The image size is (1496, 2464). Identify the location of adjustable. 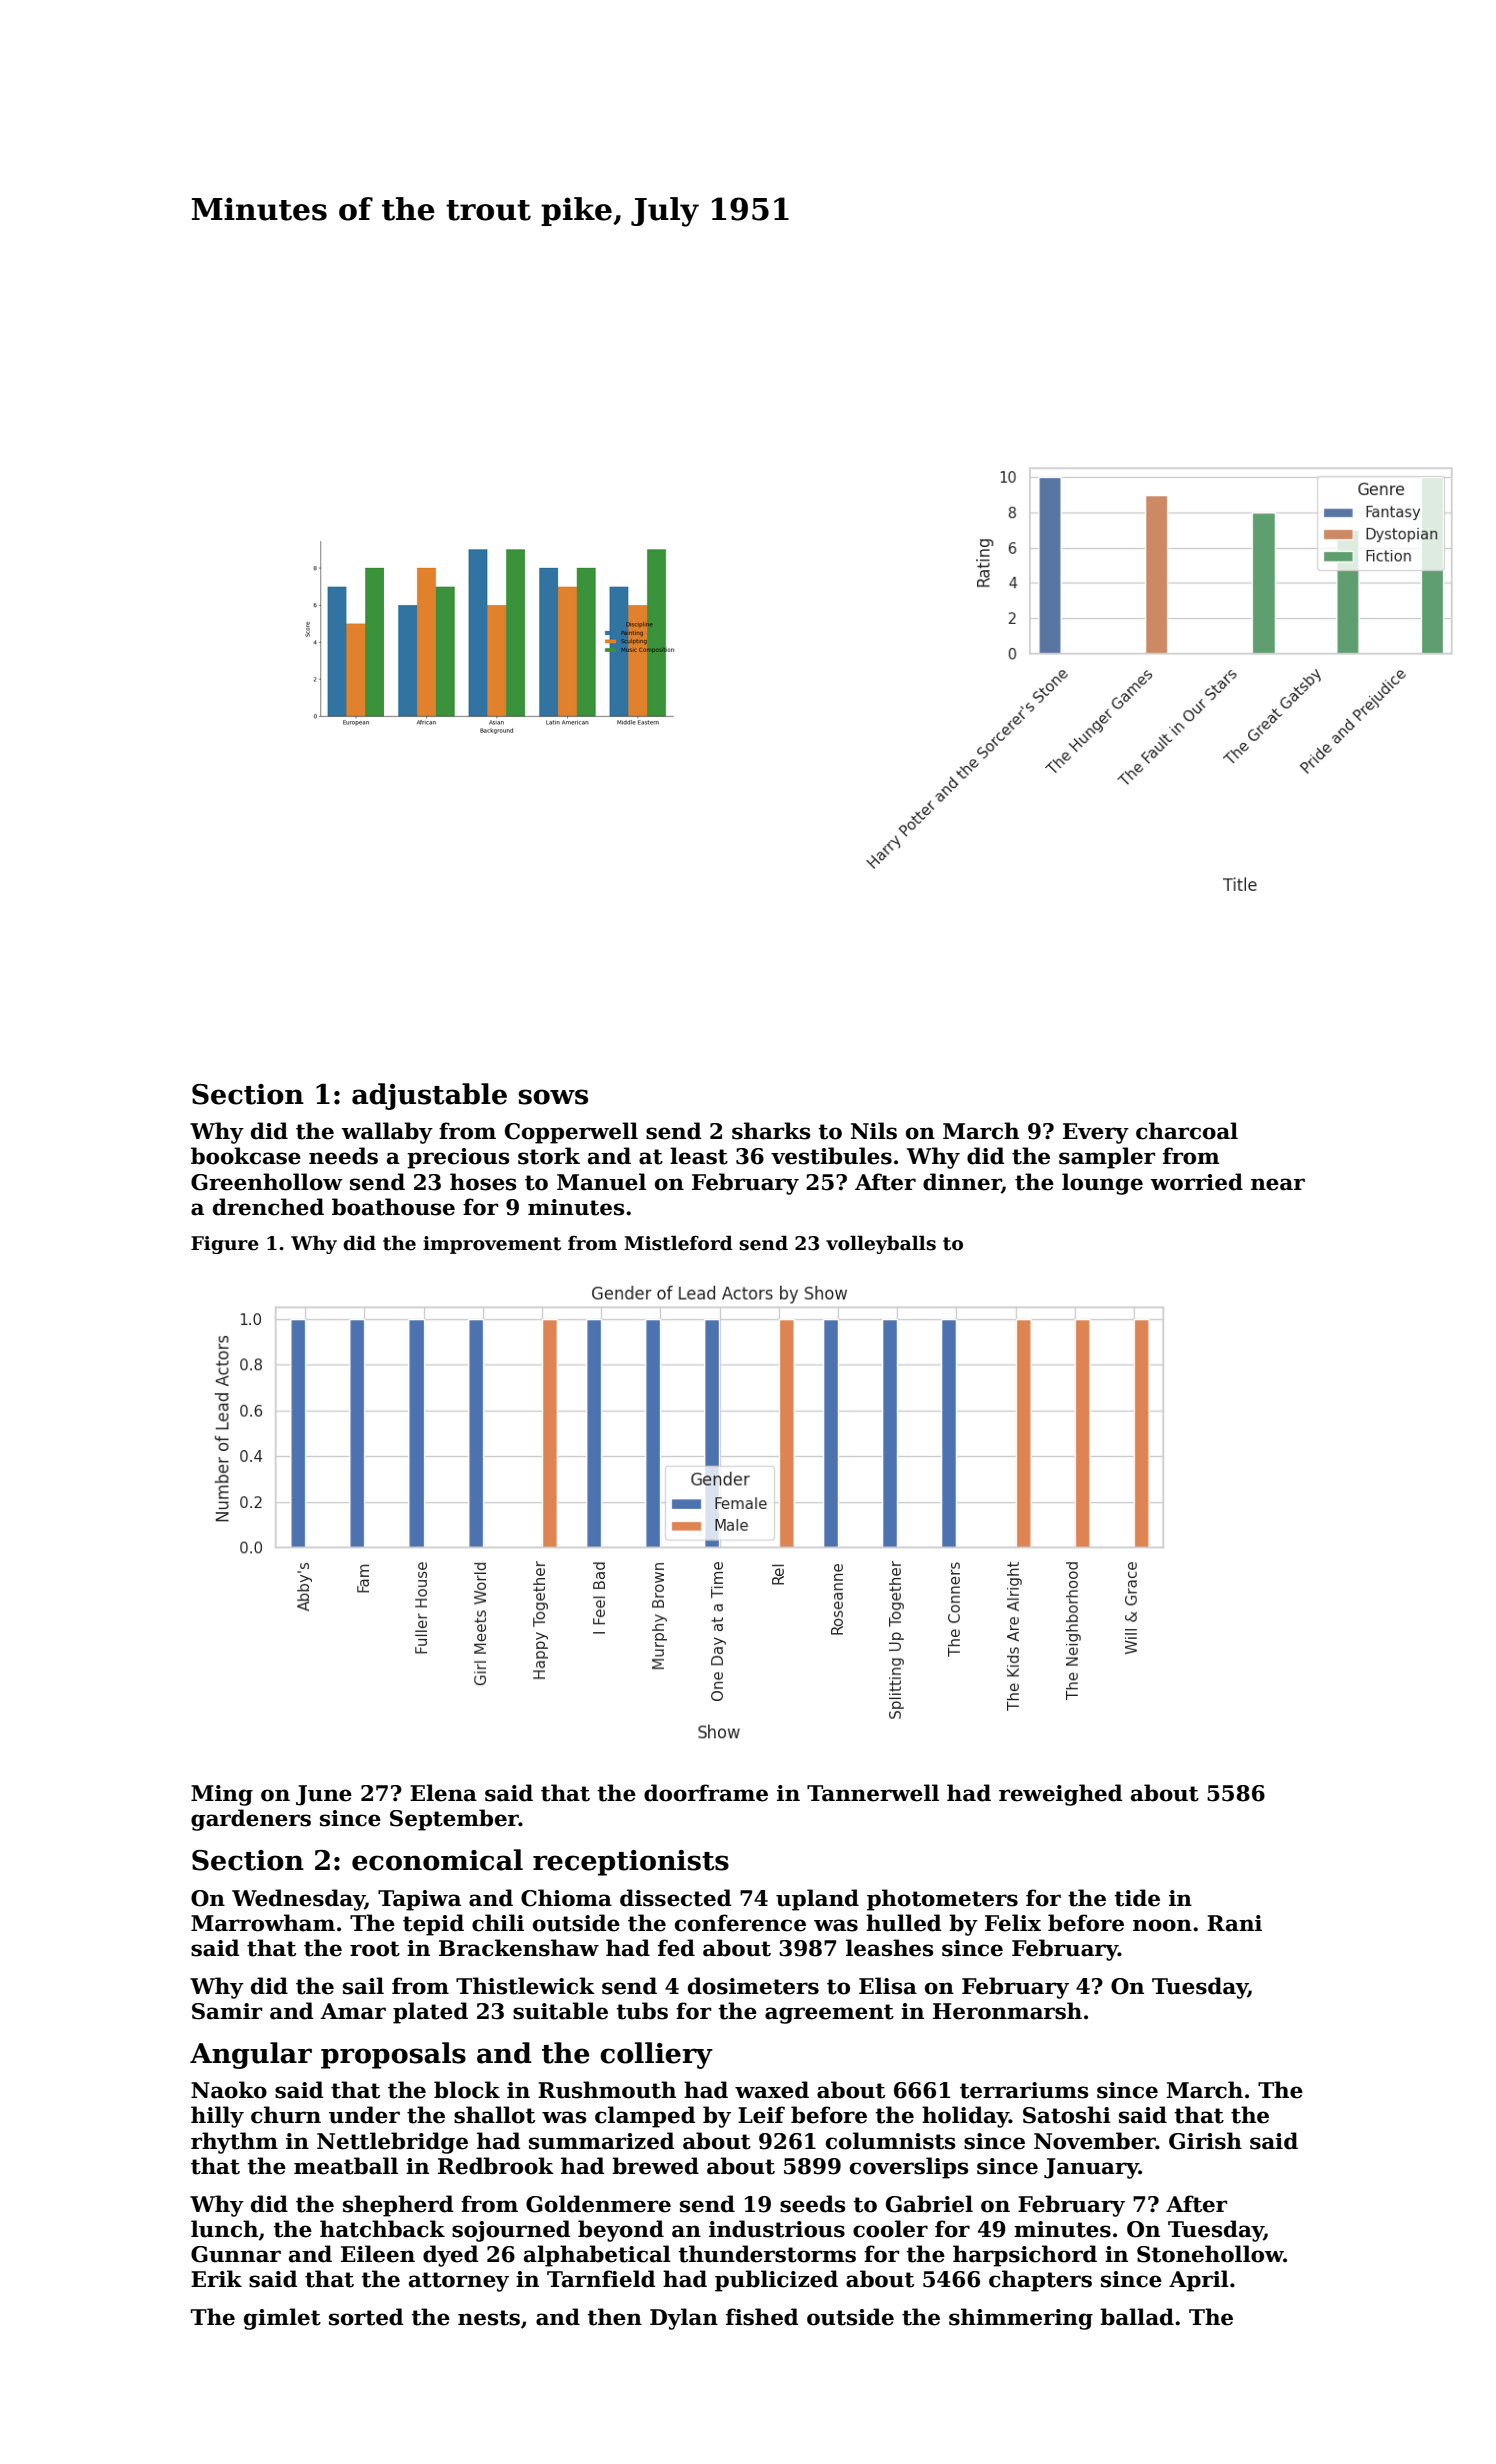
(429, 1096).
